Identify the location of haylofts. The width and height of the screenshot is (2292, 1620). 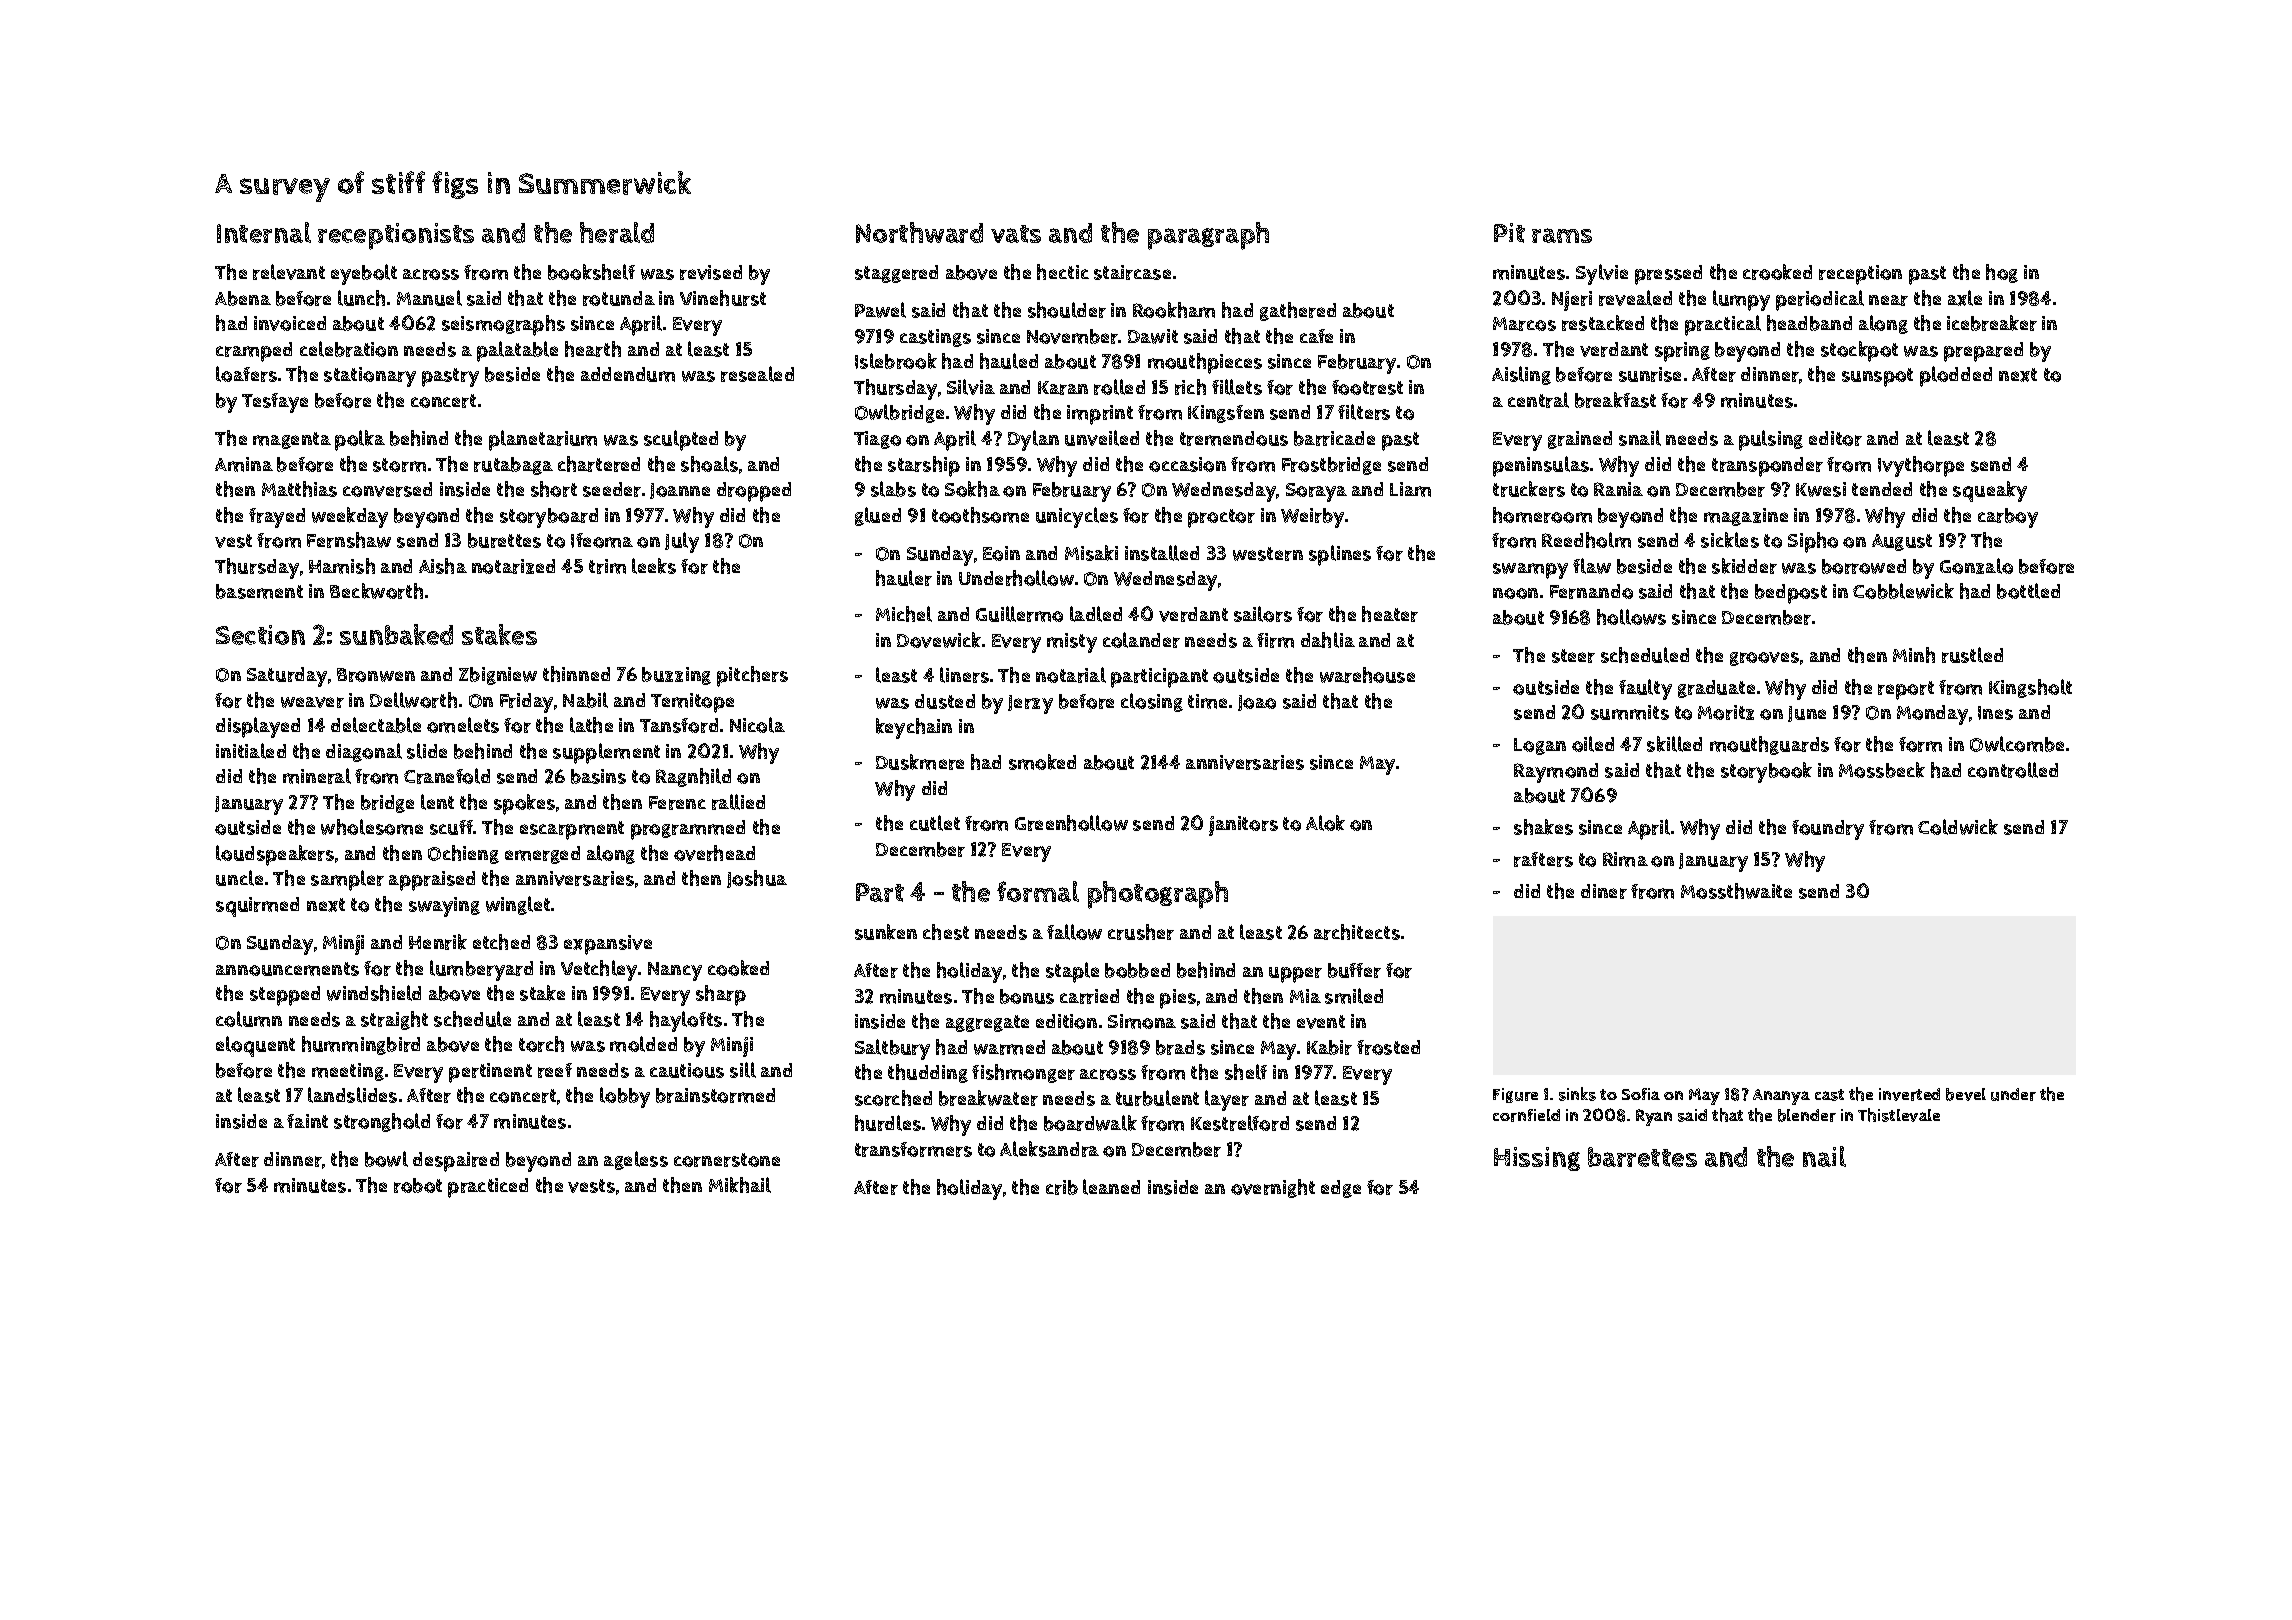
(686, 1021).
